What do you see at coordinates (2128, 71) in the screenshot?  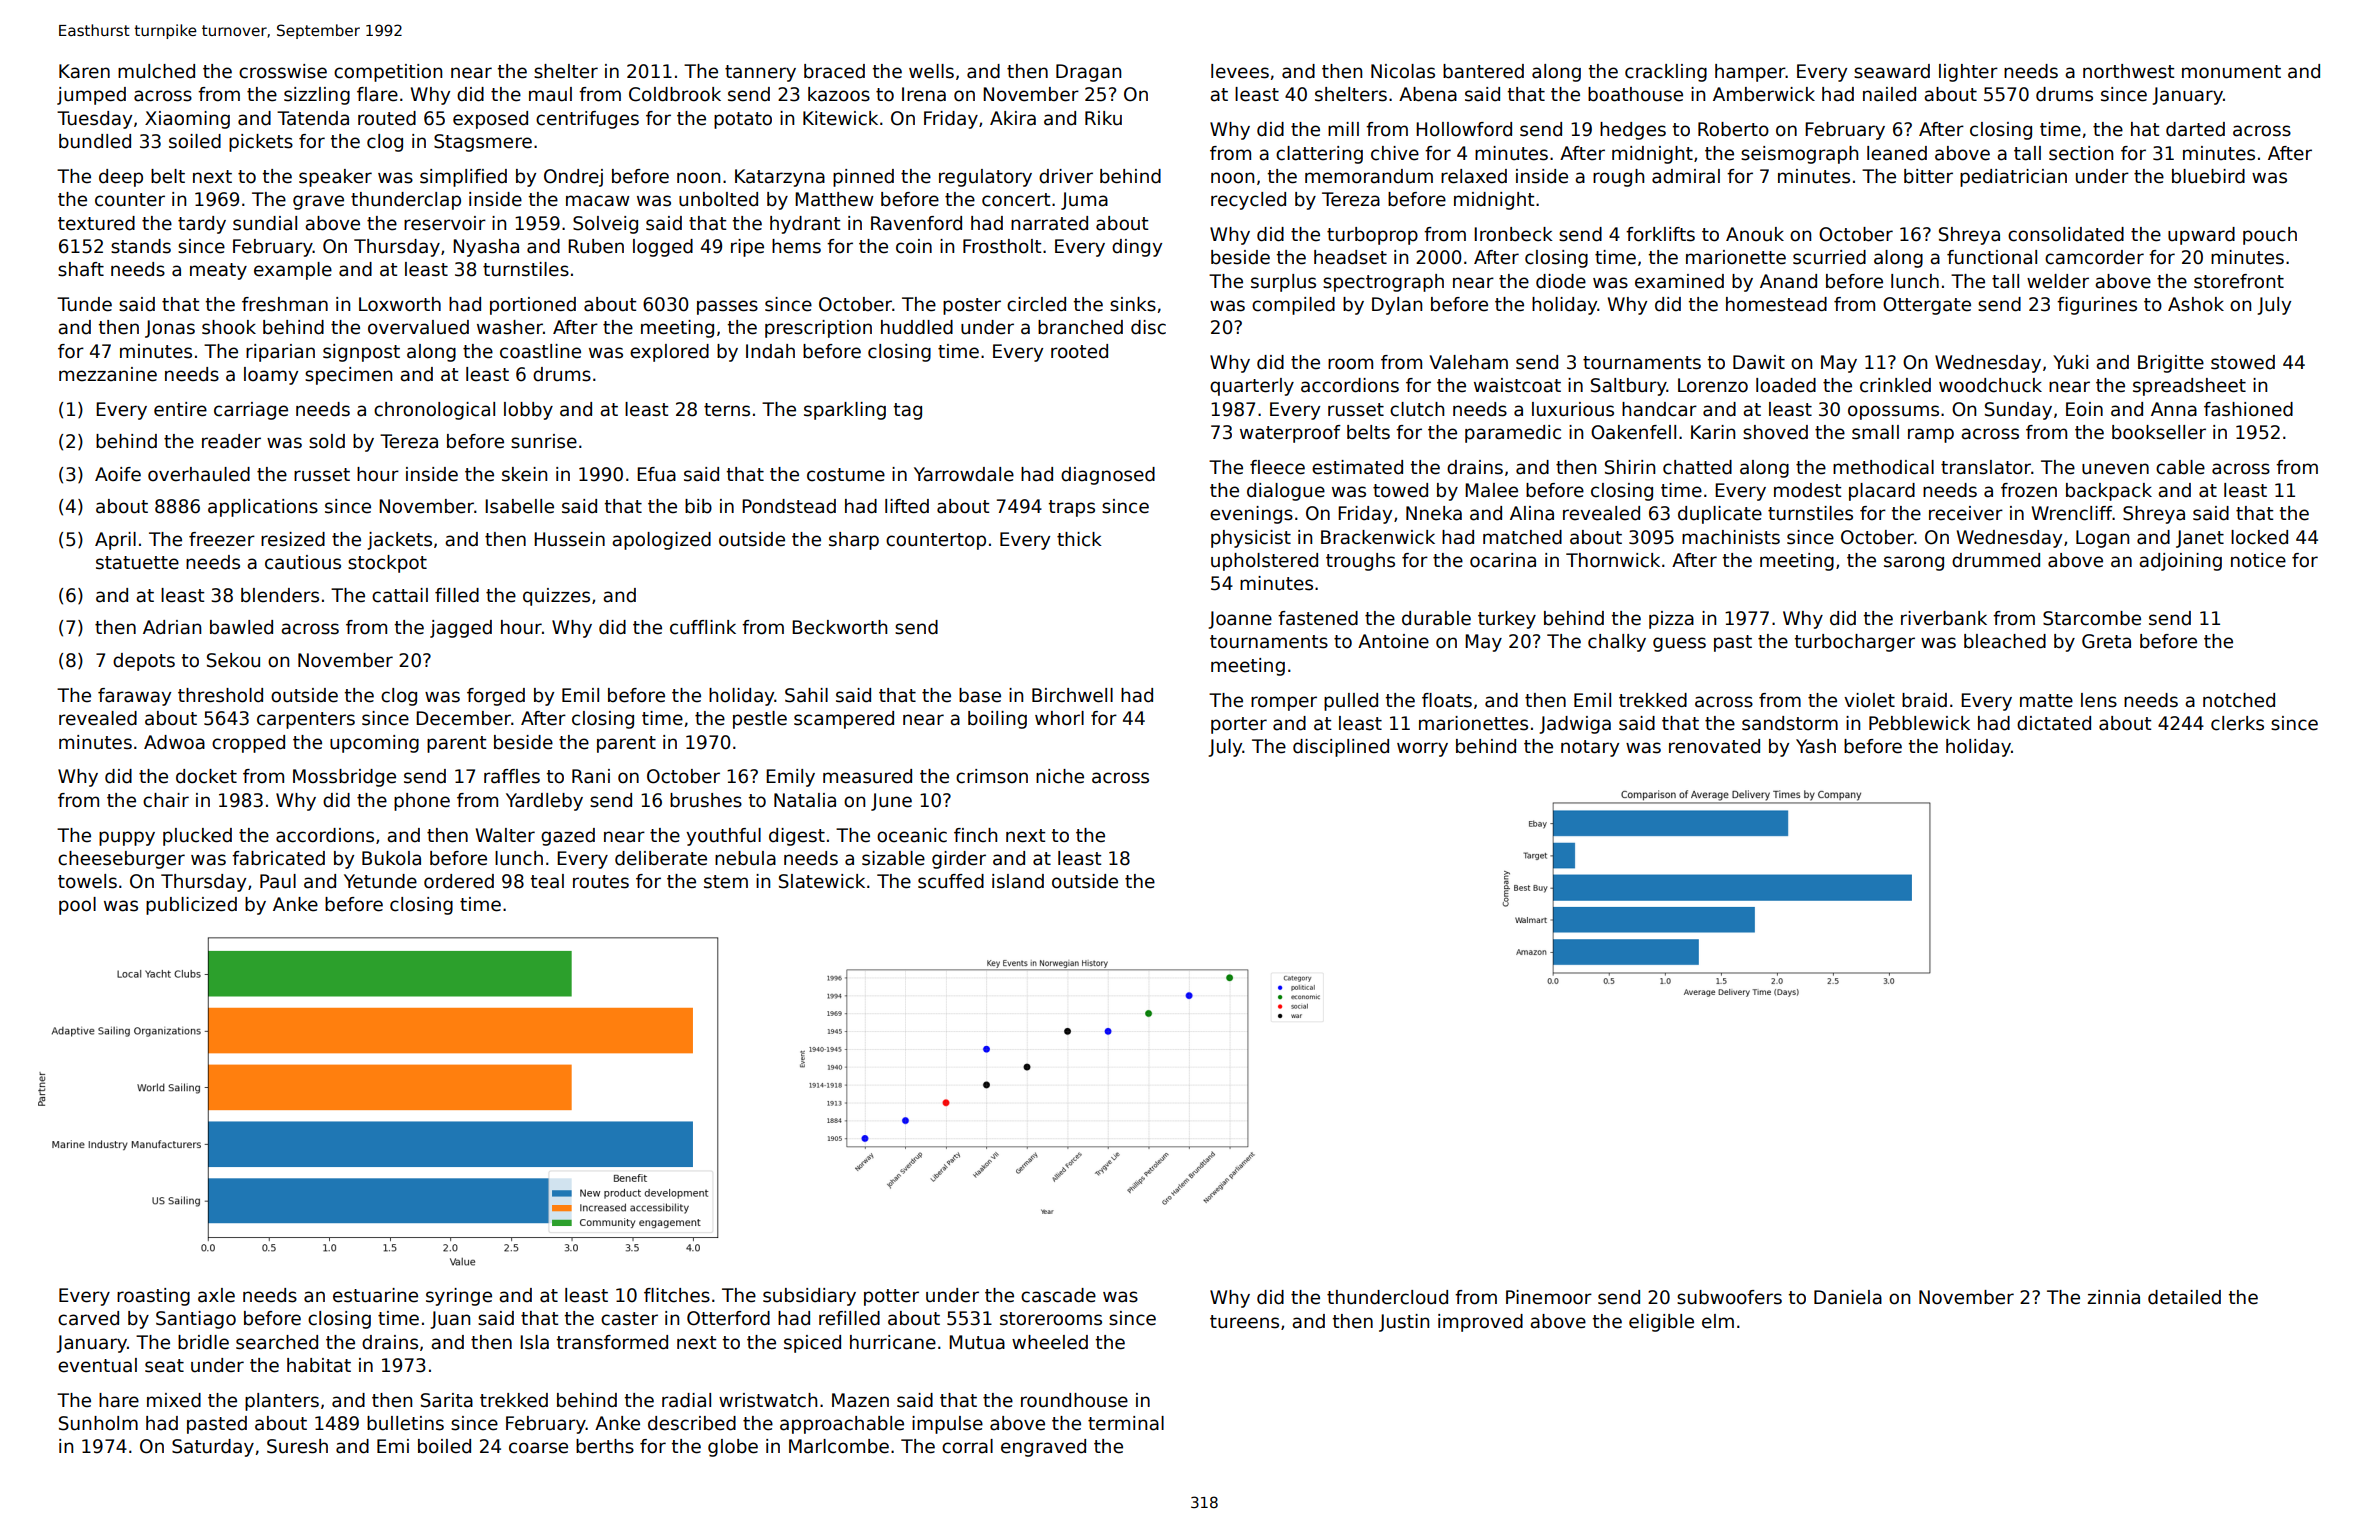 I see `northwest` at bounding box center [2128, 71].
